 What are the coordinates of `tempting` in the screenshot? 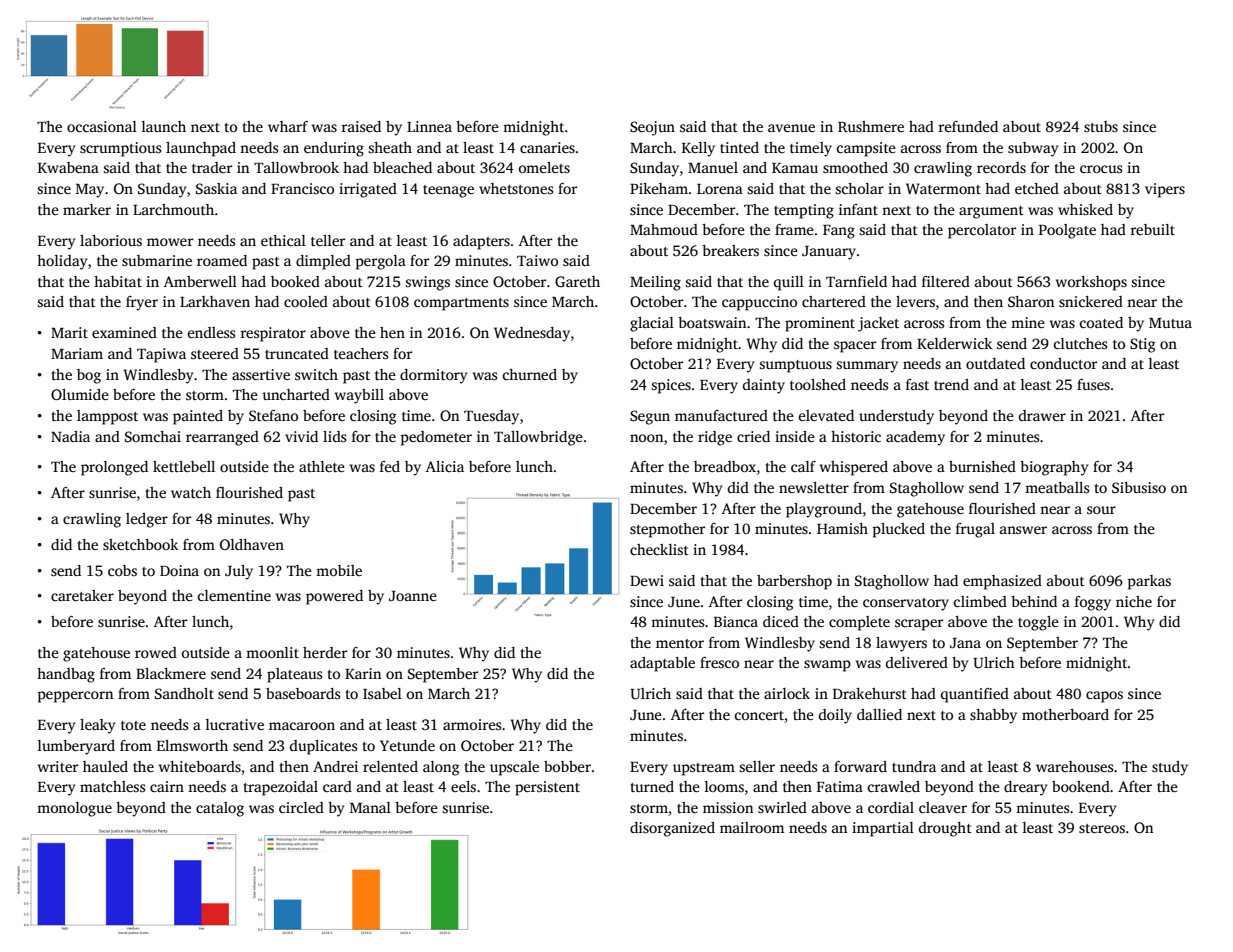 It's located at (804, 211).
